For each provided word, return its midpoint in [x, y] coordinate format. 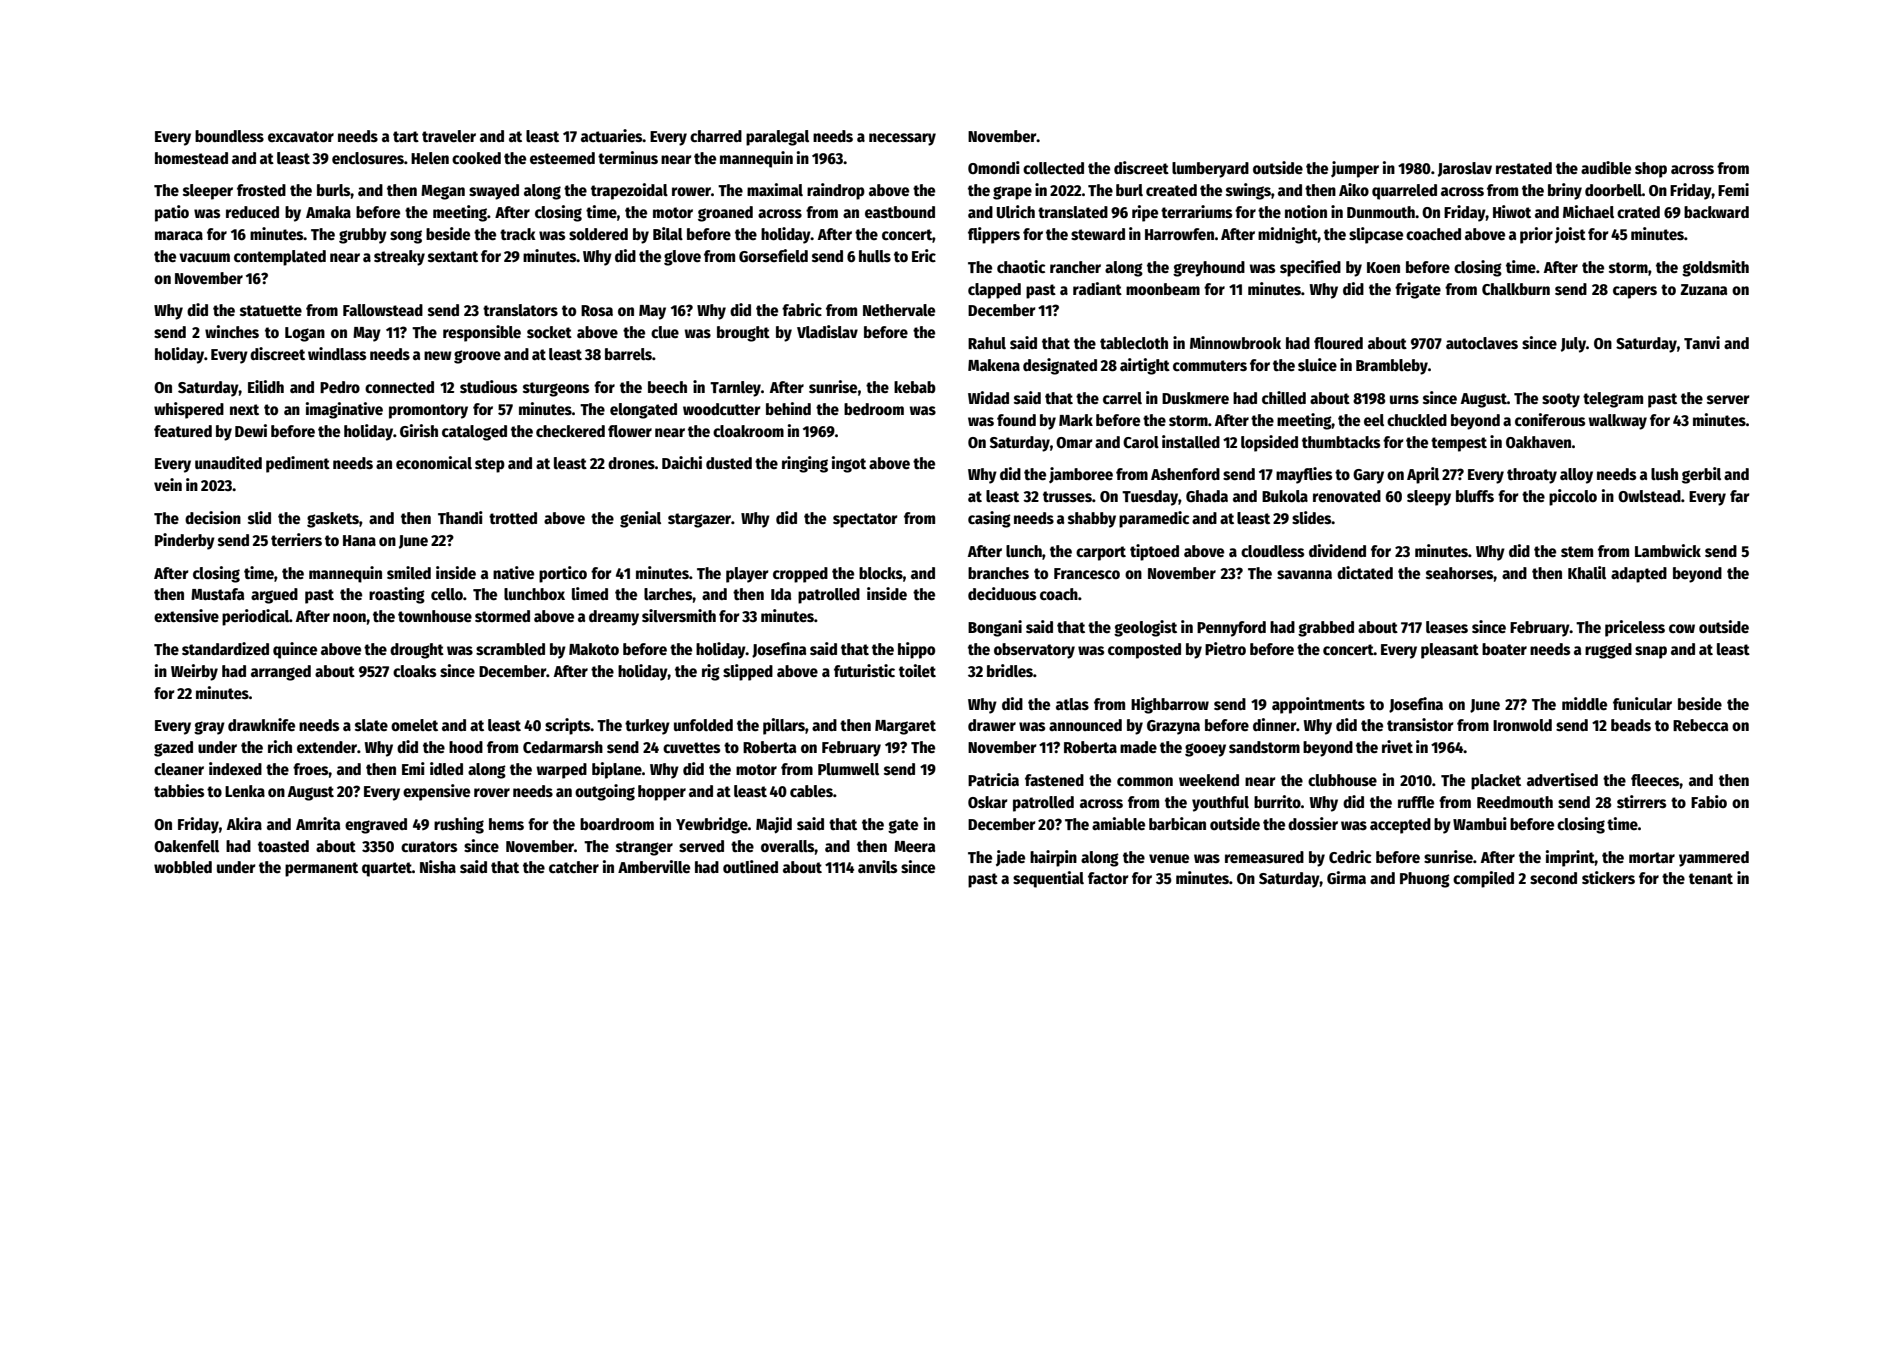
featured [183, 431]
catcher [574, 867]
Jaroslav [1465, 169]
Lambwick [1668, 550]
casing [989, 519]
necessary [902, 139]
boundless [229, 136]
